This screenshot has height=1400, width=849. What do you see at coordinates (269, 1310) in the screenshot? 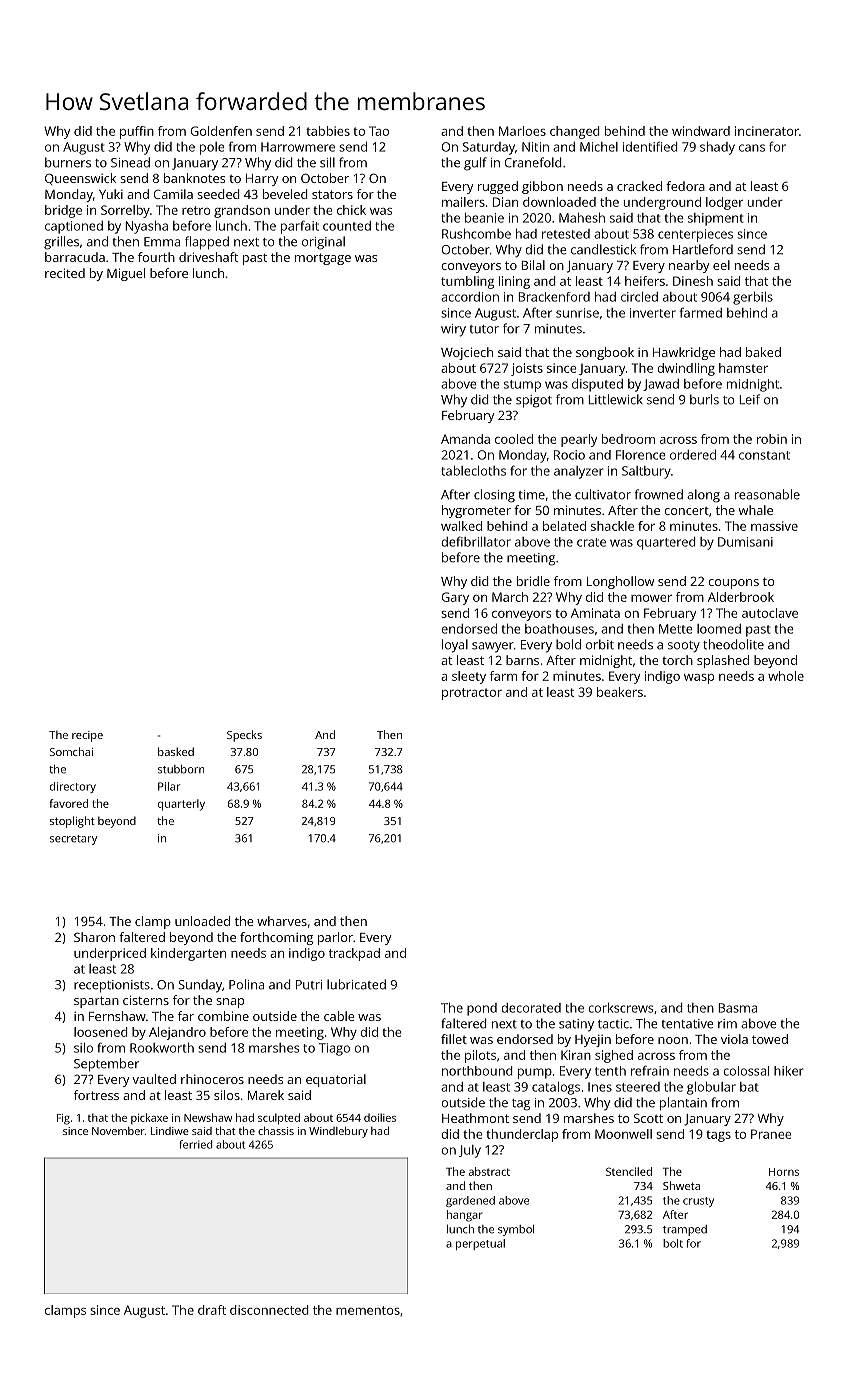
I see `disconnected` at bounding box center [269, 1310].
